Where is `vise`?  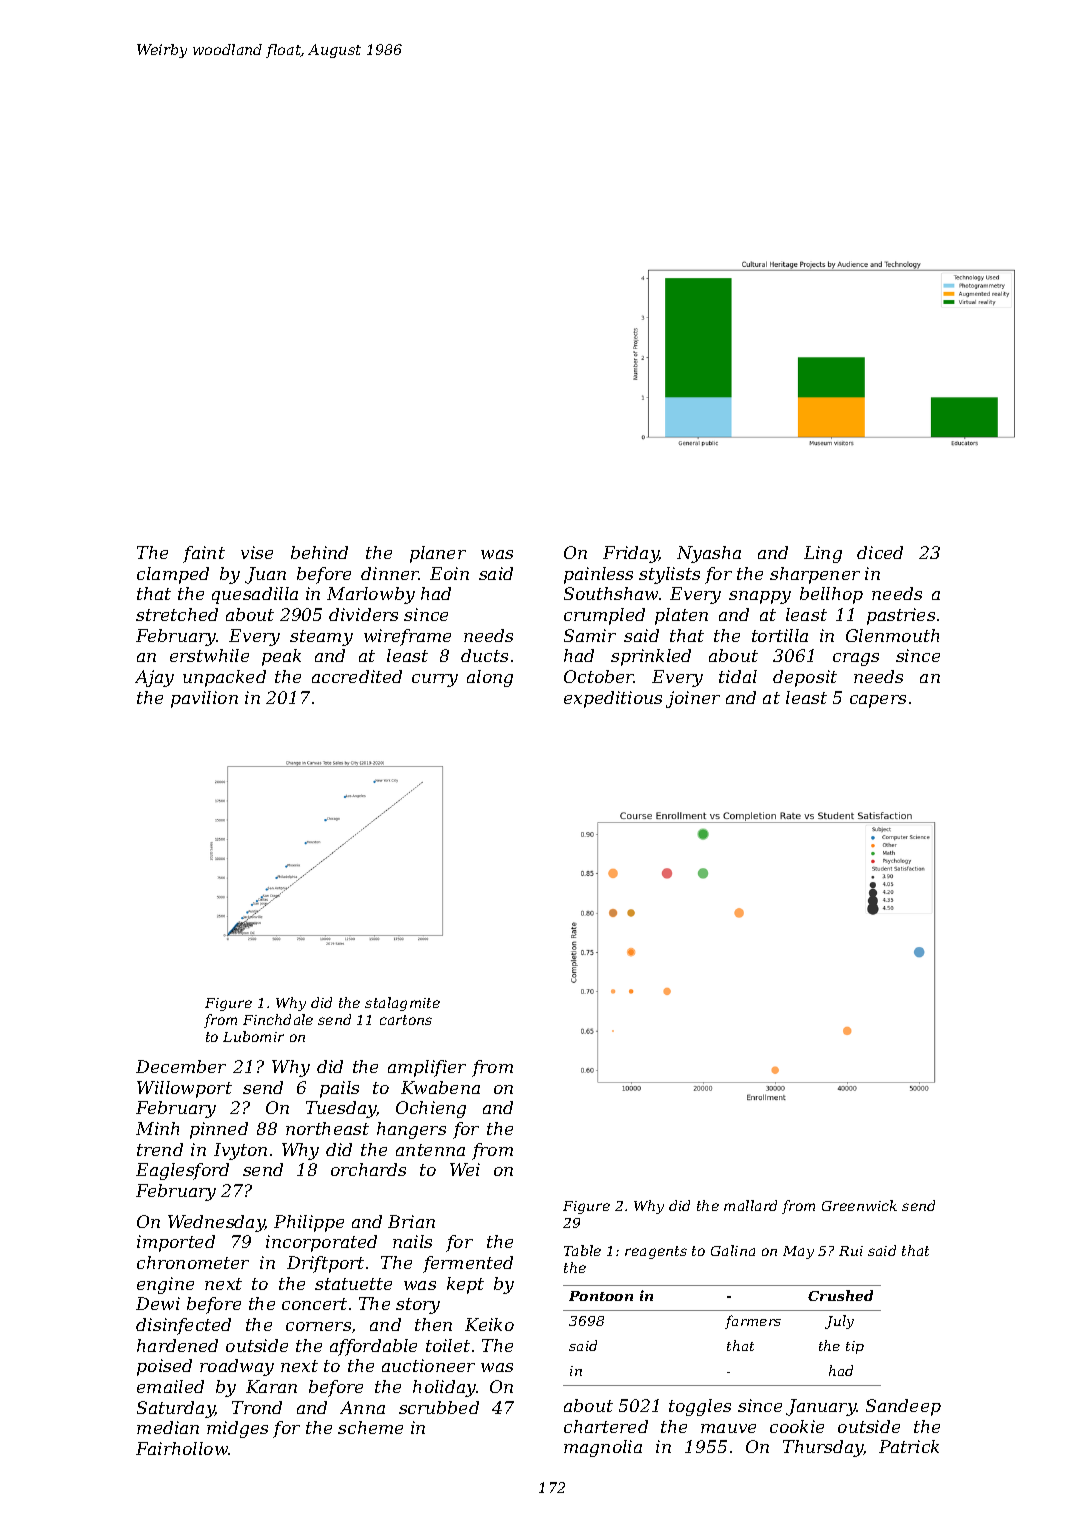 vise is located at coordinates (257, 552).
